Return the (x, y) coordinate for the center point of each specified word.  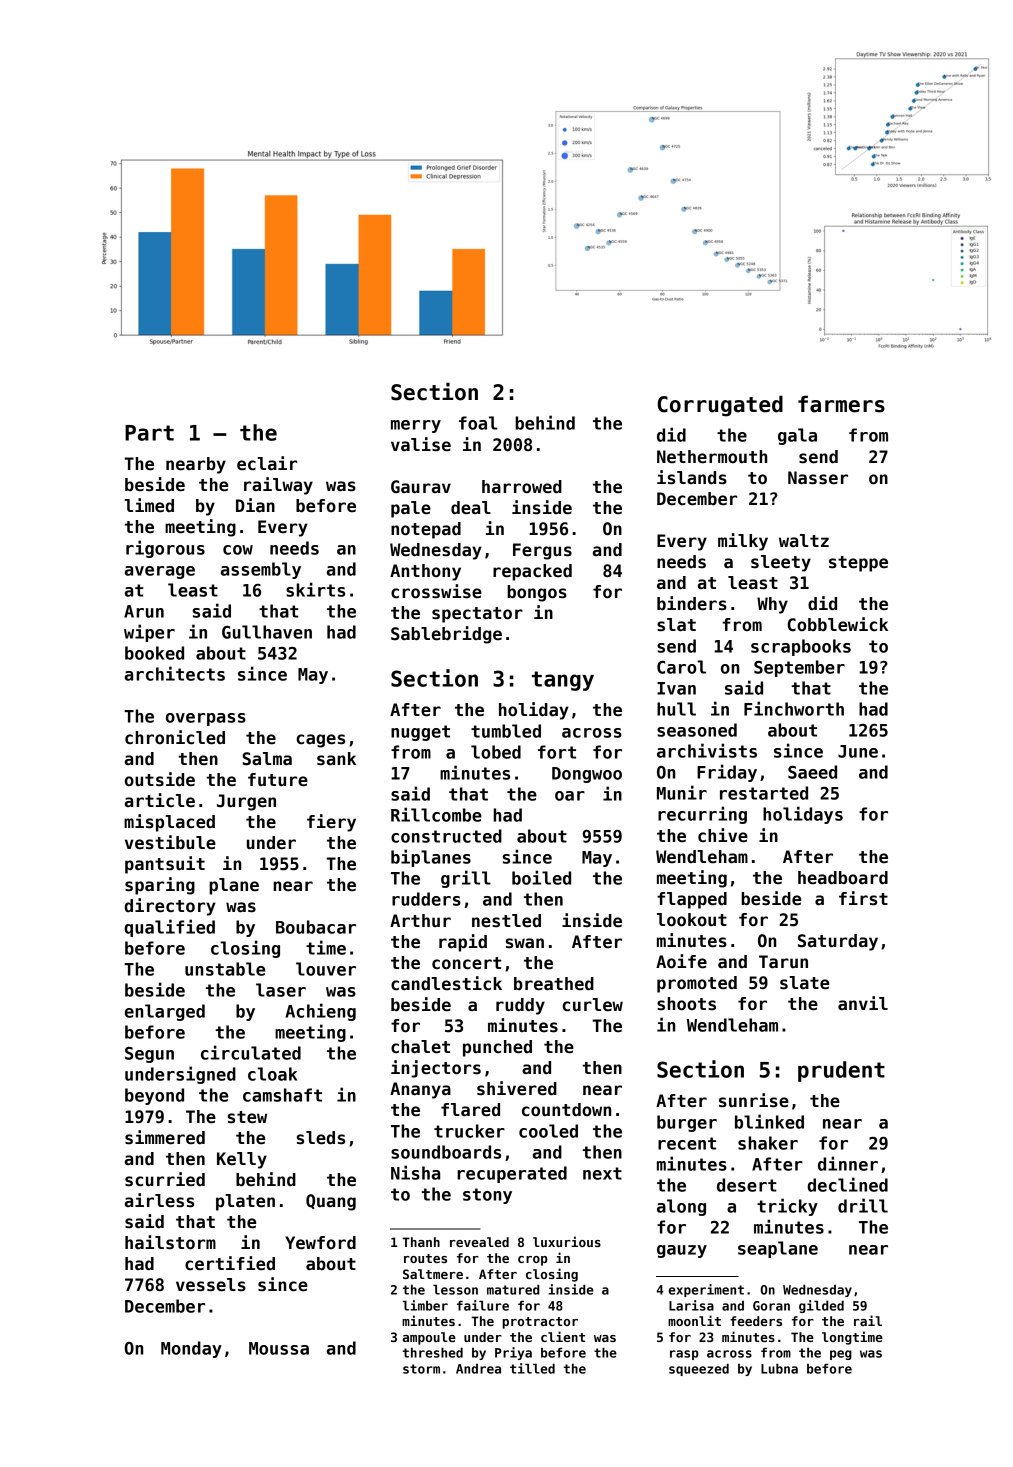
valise (421, 444)
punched (497, 1048)
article (160, 800)
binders (692, 603)
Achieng (320, 1012)
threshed (433, 1352)
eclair (267, 463)
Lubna (779, 1368)
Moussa (279, 1348)
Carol (681, 667)
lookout (692, 920)
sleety (781, 563)
